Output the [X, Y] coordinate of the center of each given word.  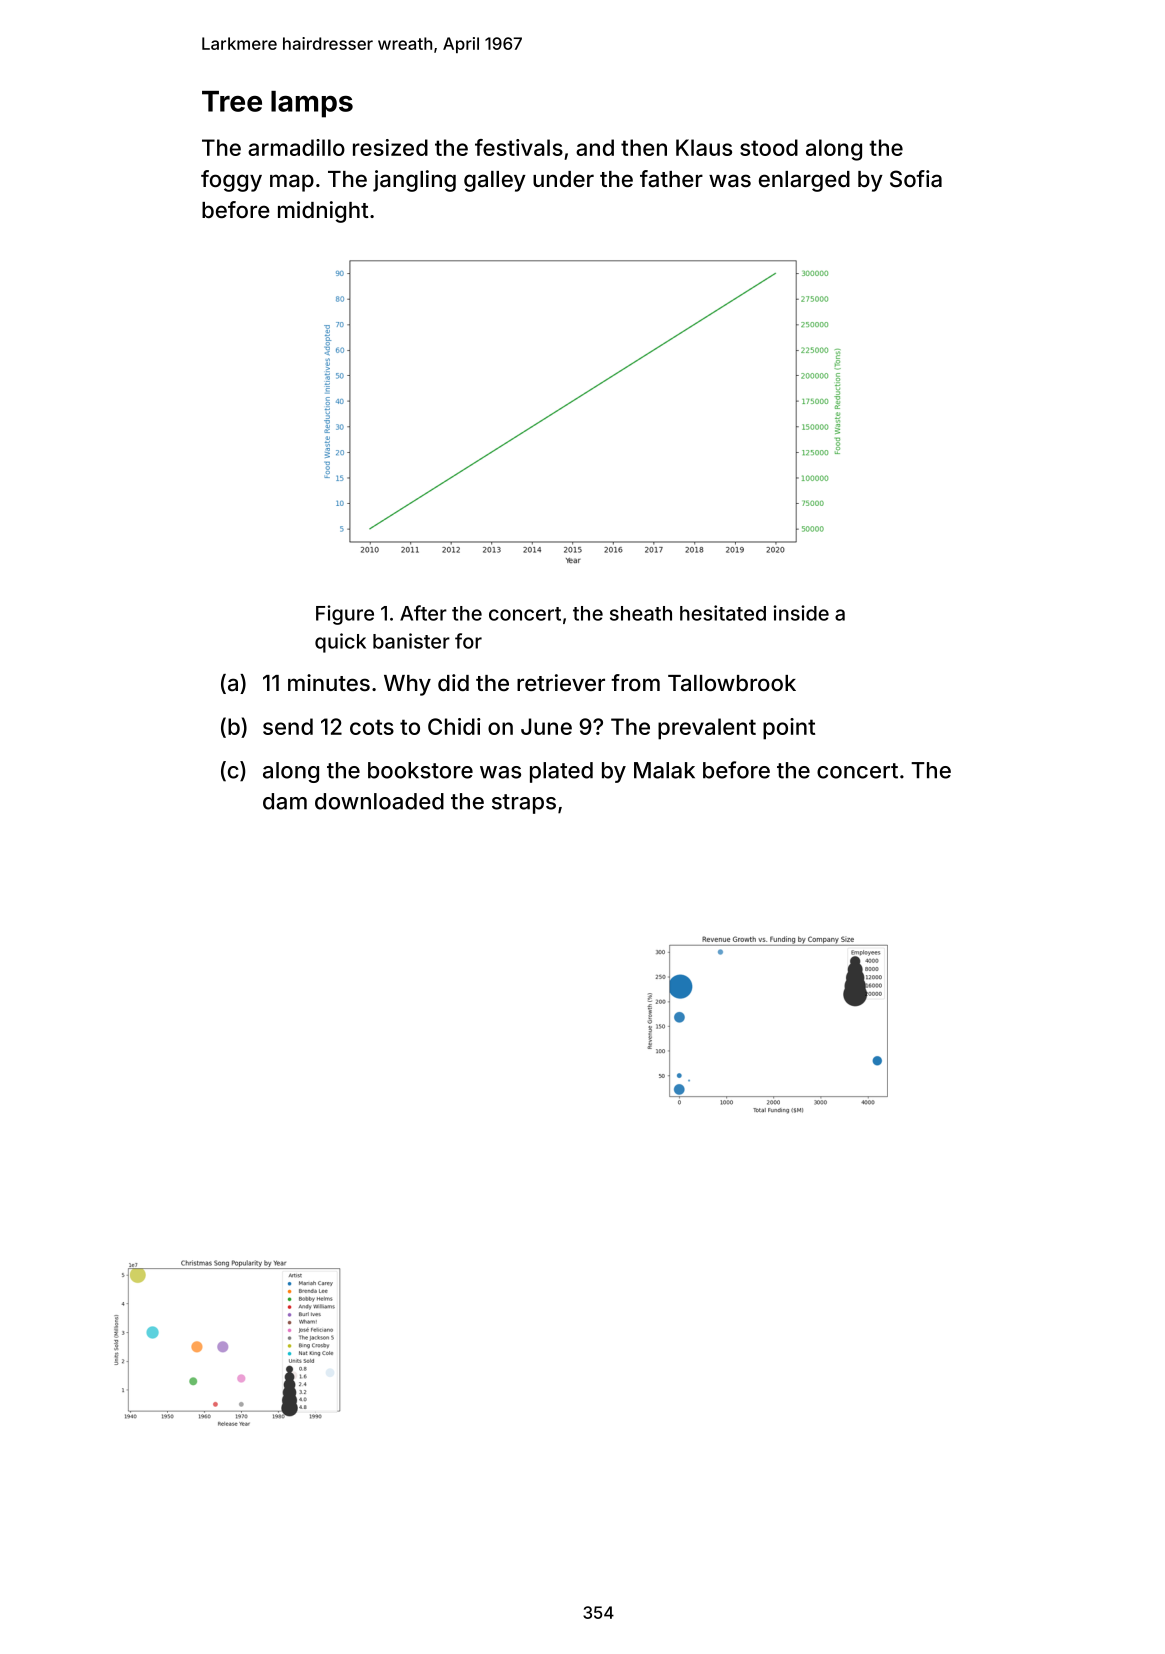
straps [524, 804]
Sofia [916, 179]
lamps [312, 104]
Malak [664, 770]
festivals [519, 147]
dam [285, 801]
